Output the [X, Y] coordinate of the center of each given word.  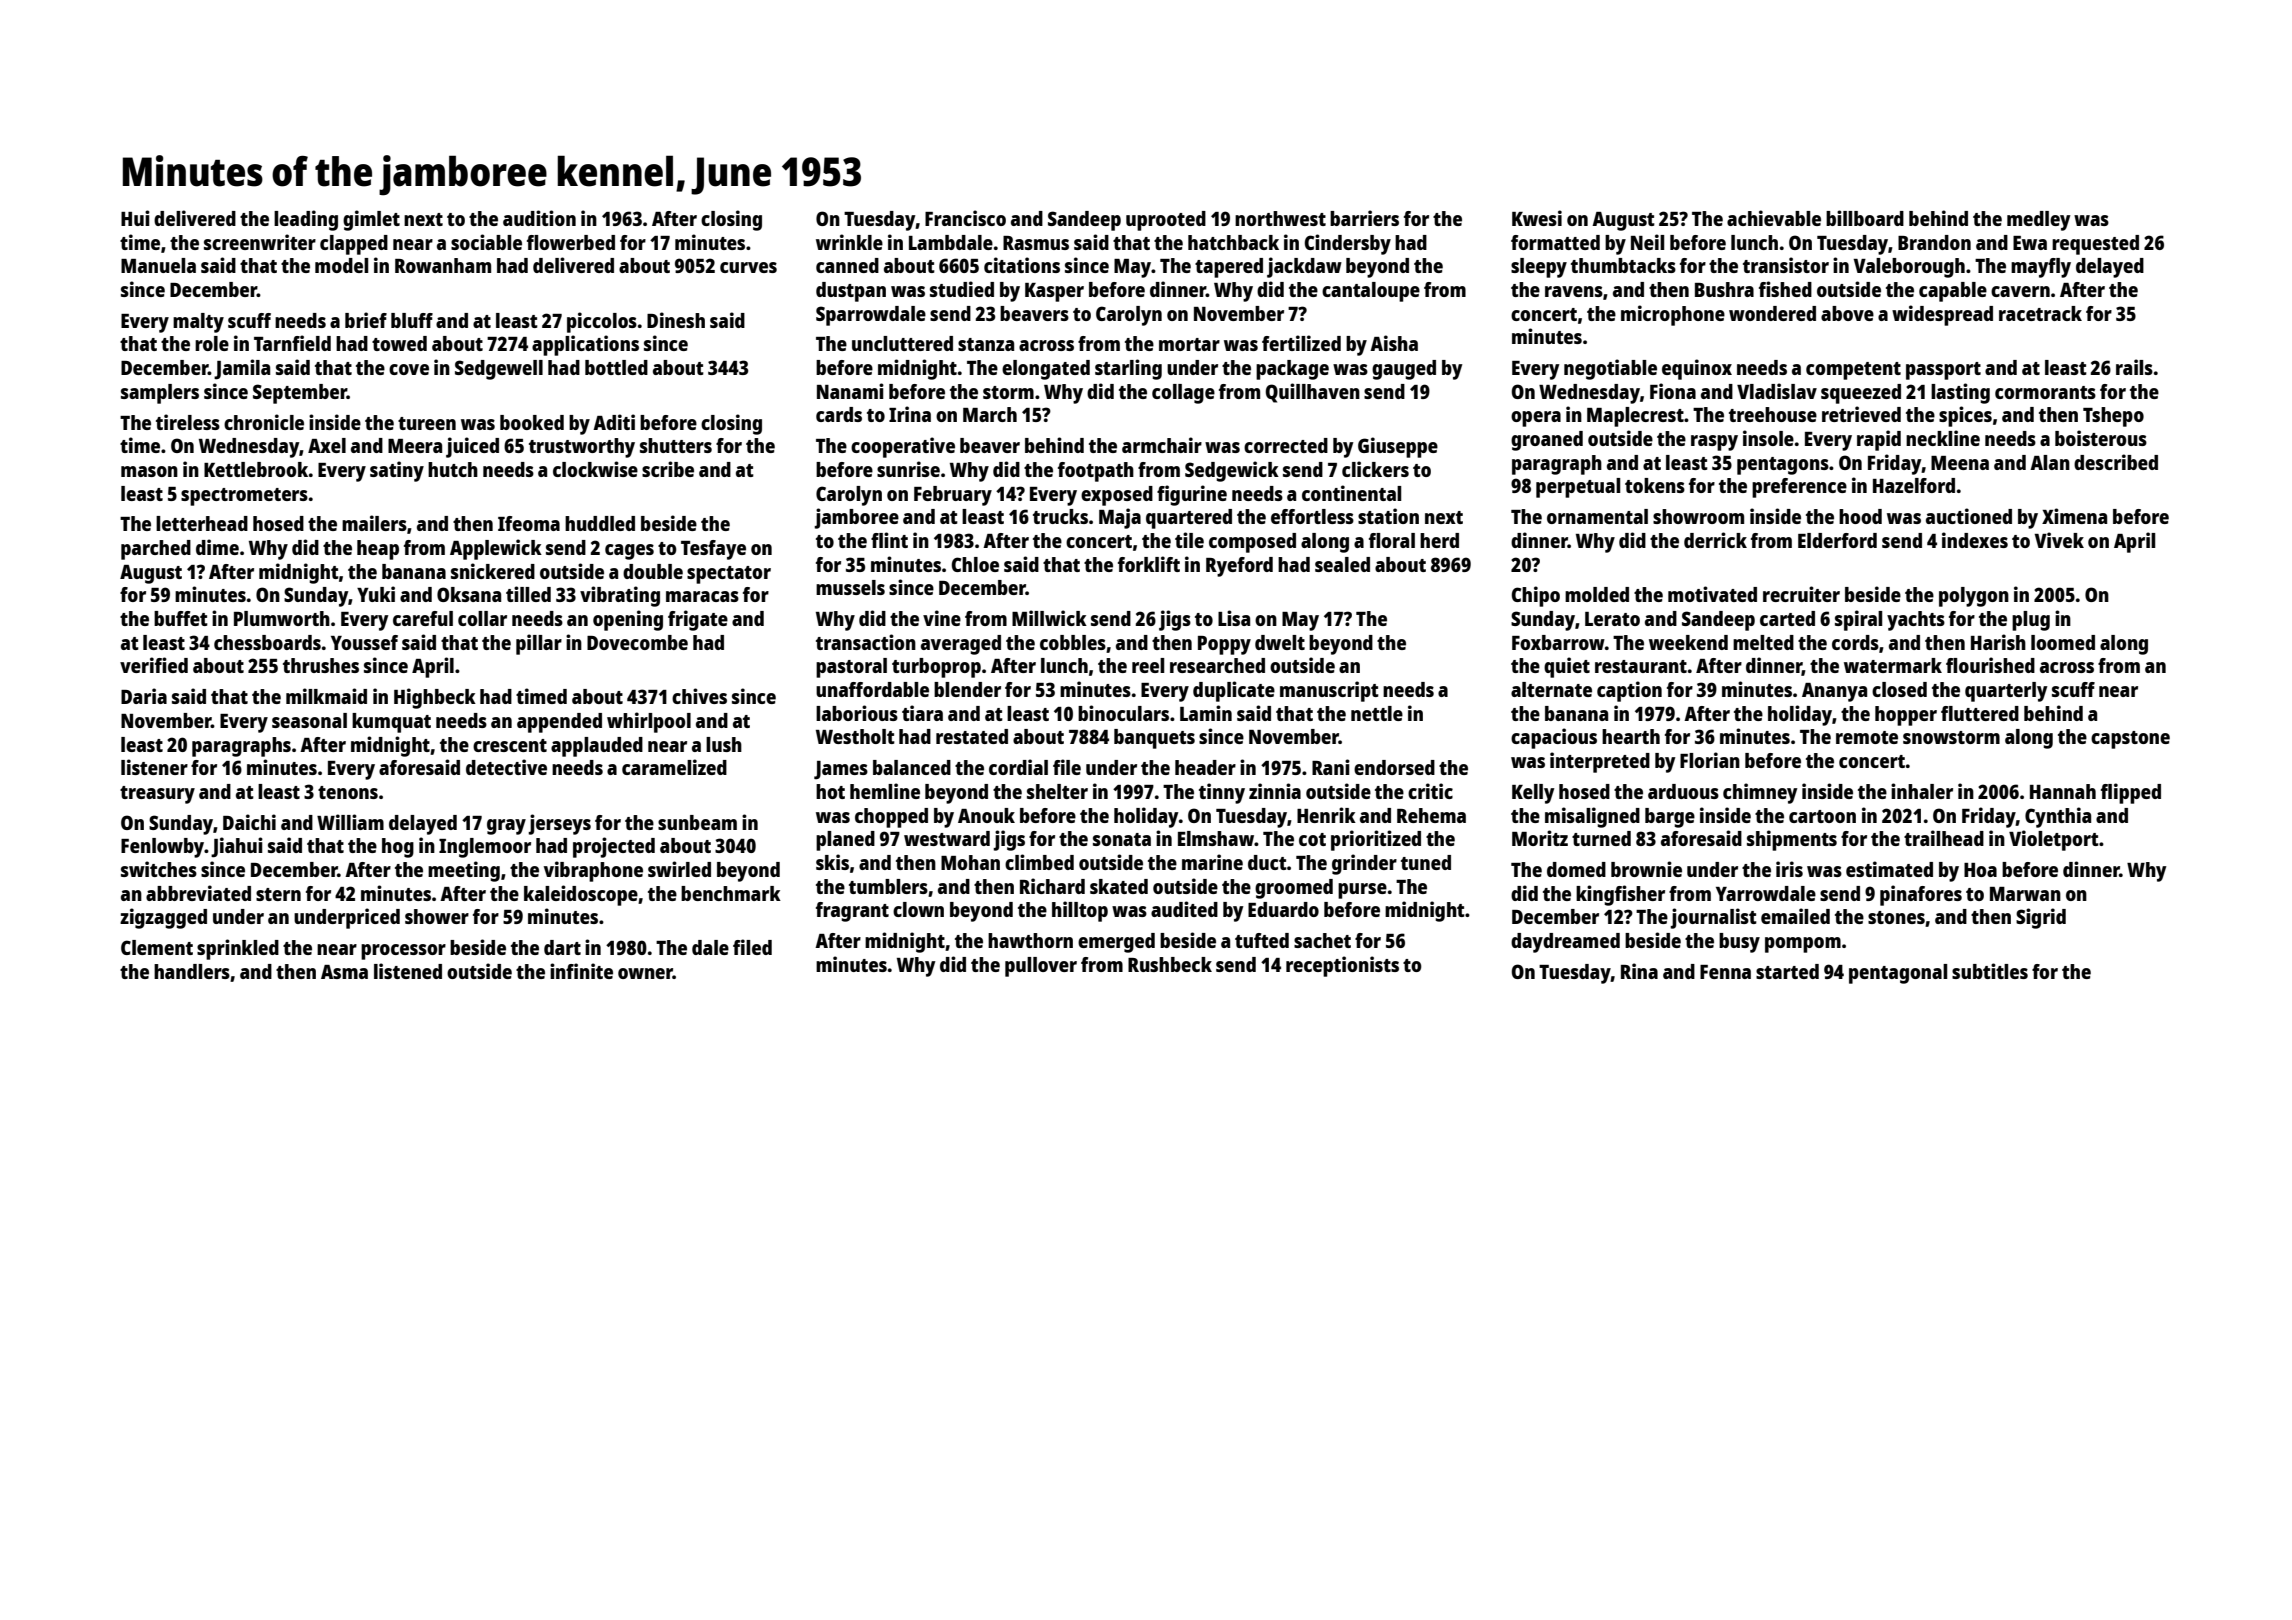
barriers [1364, 218]
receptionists [1342, 966]
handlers [192, 971]
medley [2039, 221]
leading [306, 220]
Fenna [1725, 972]
